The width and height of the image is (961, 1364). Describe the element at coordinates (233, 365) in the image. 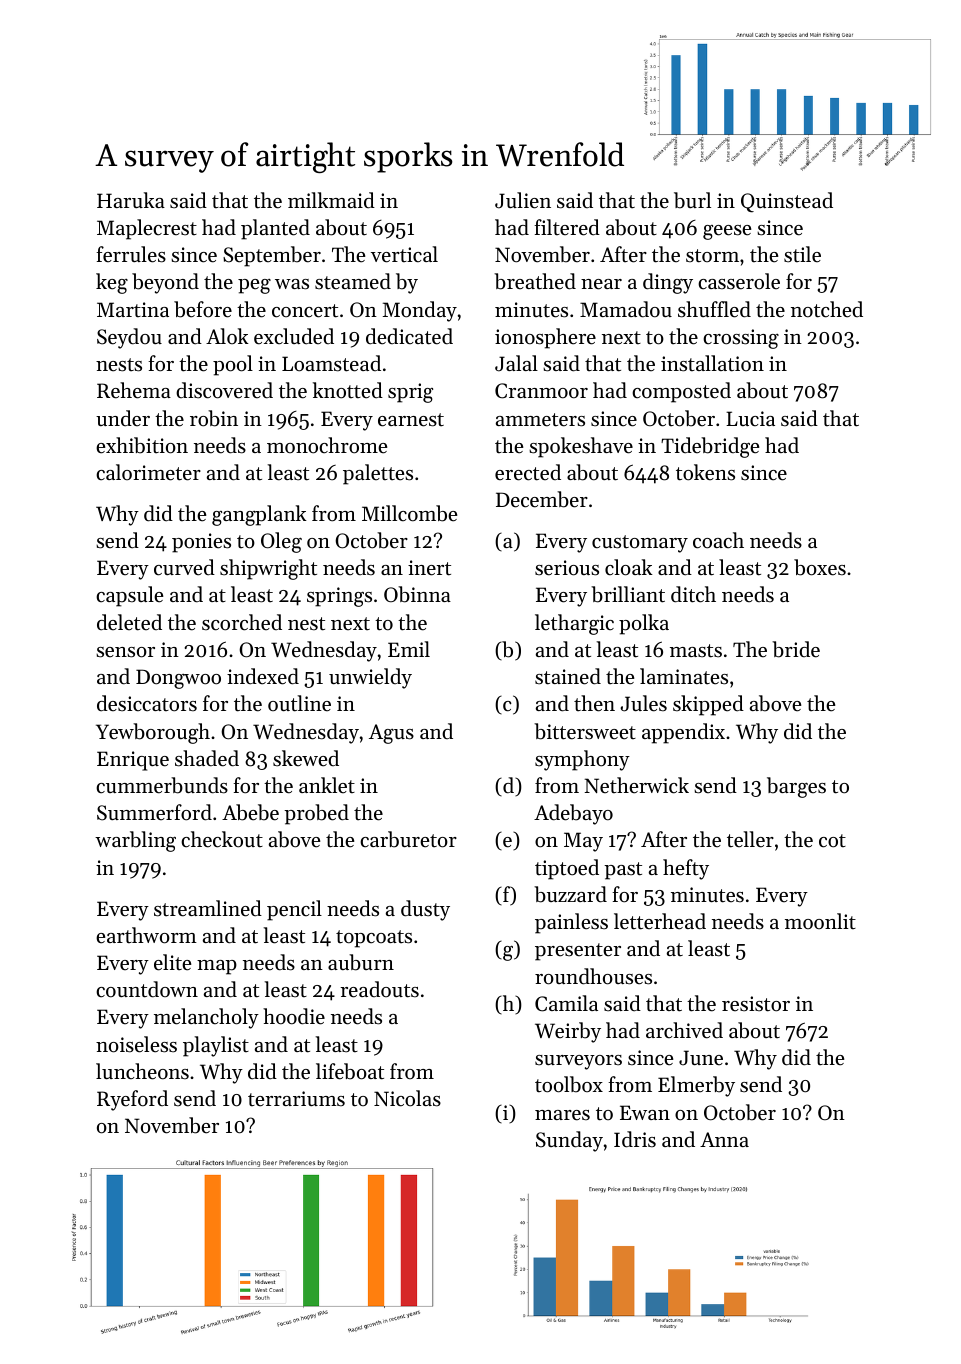

I see `pool` at that location.
